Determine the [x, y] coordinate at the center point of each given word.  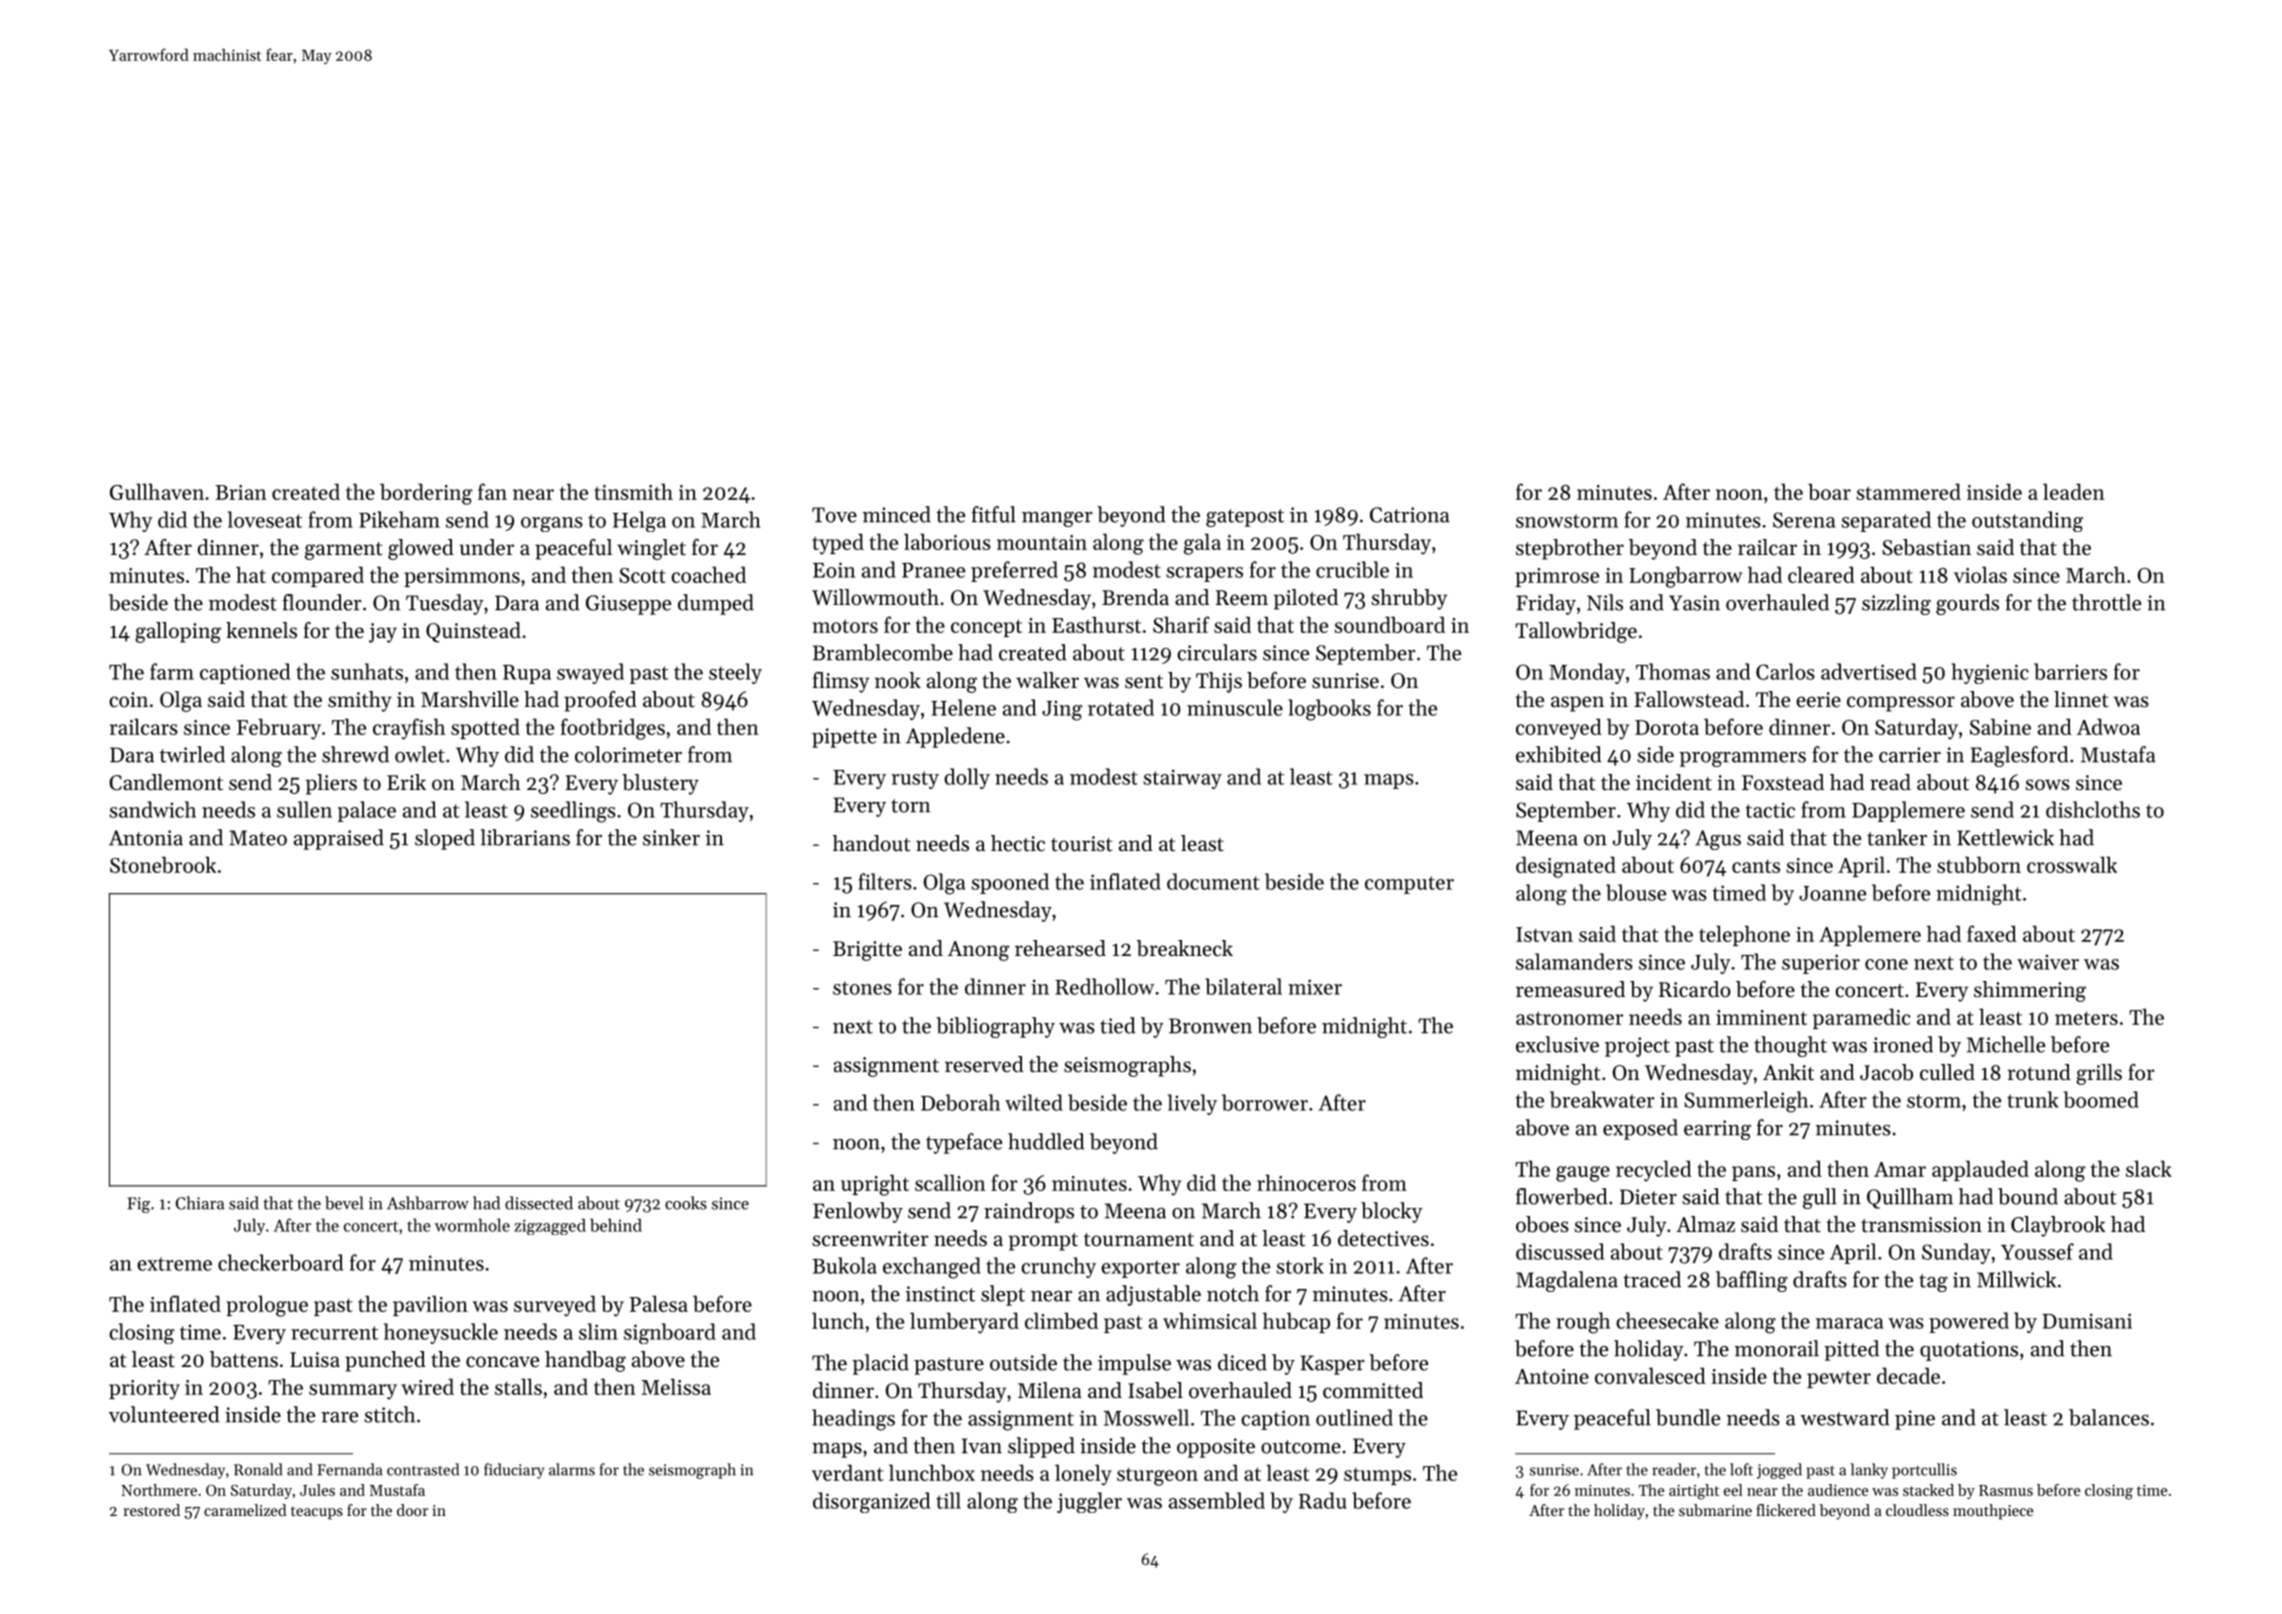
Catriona [1410, 515]
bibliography [995, 1027]
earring [1717, 1130]
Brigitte [867, 951]
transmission [1921, 1225]
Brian [241, 492]
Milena [1050, 1390]
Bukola [844, 1265]
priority [144, 1390]
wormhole [472, 1225]
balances [2109, 1417]
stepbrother [1570, 549]
